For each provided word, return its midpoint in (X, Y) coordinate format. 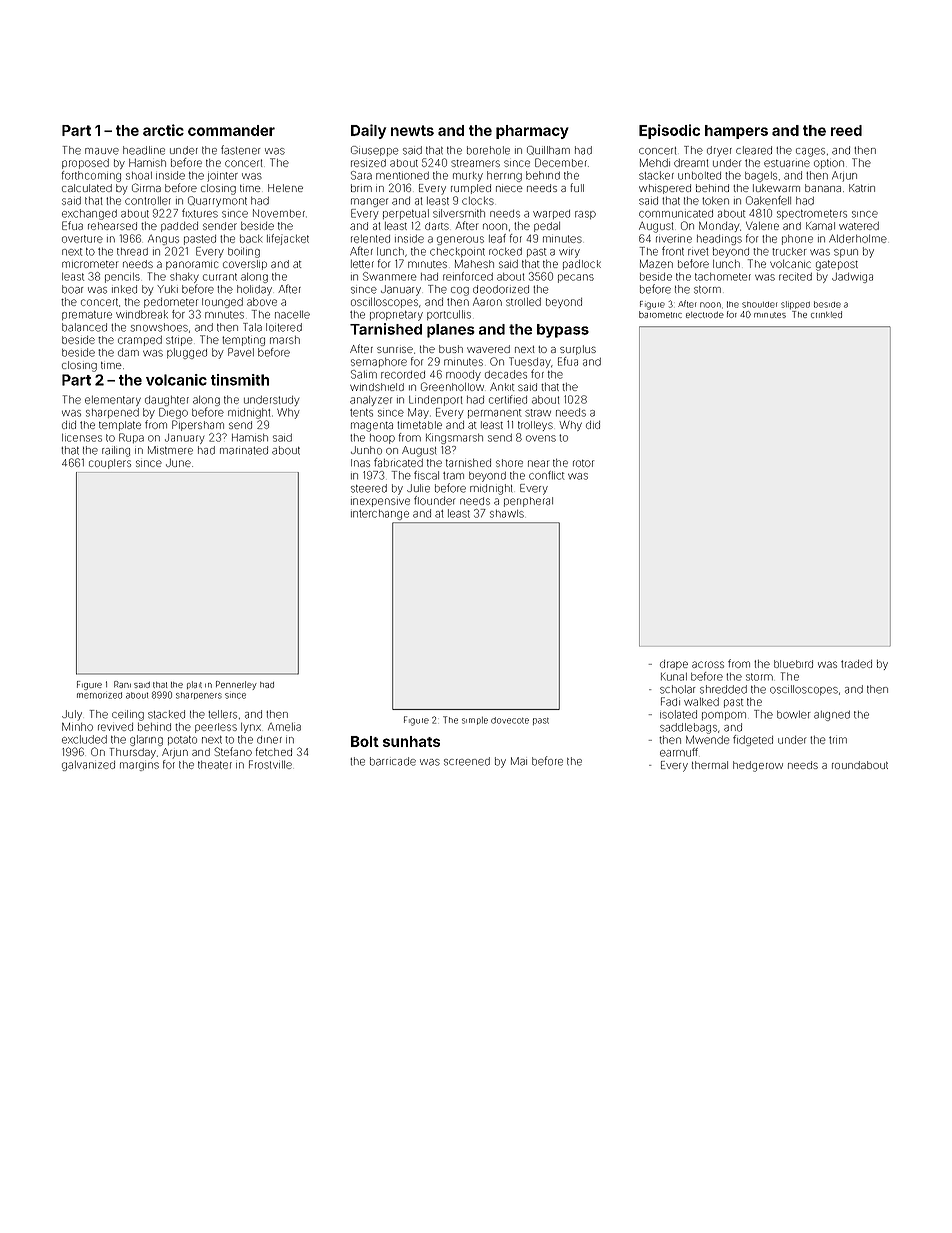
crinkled (826, 314)
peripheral (528, 502)
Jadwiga (852, 278)
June (178, 463)
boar (72, 289)
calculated (87, 188)
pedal (547, 227)
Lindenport (436, 401)
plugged (187, 353)
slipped (795, 305)
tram (453, 476)
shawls (507, 514)
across (708, 664)
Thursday (133, 753)
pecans (576, 278)
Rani (122, 684)
